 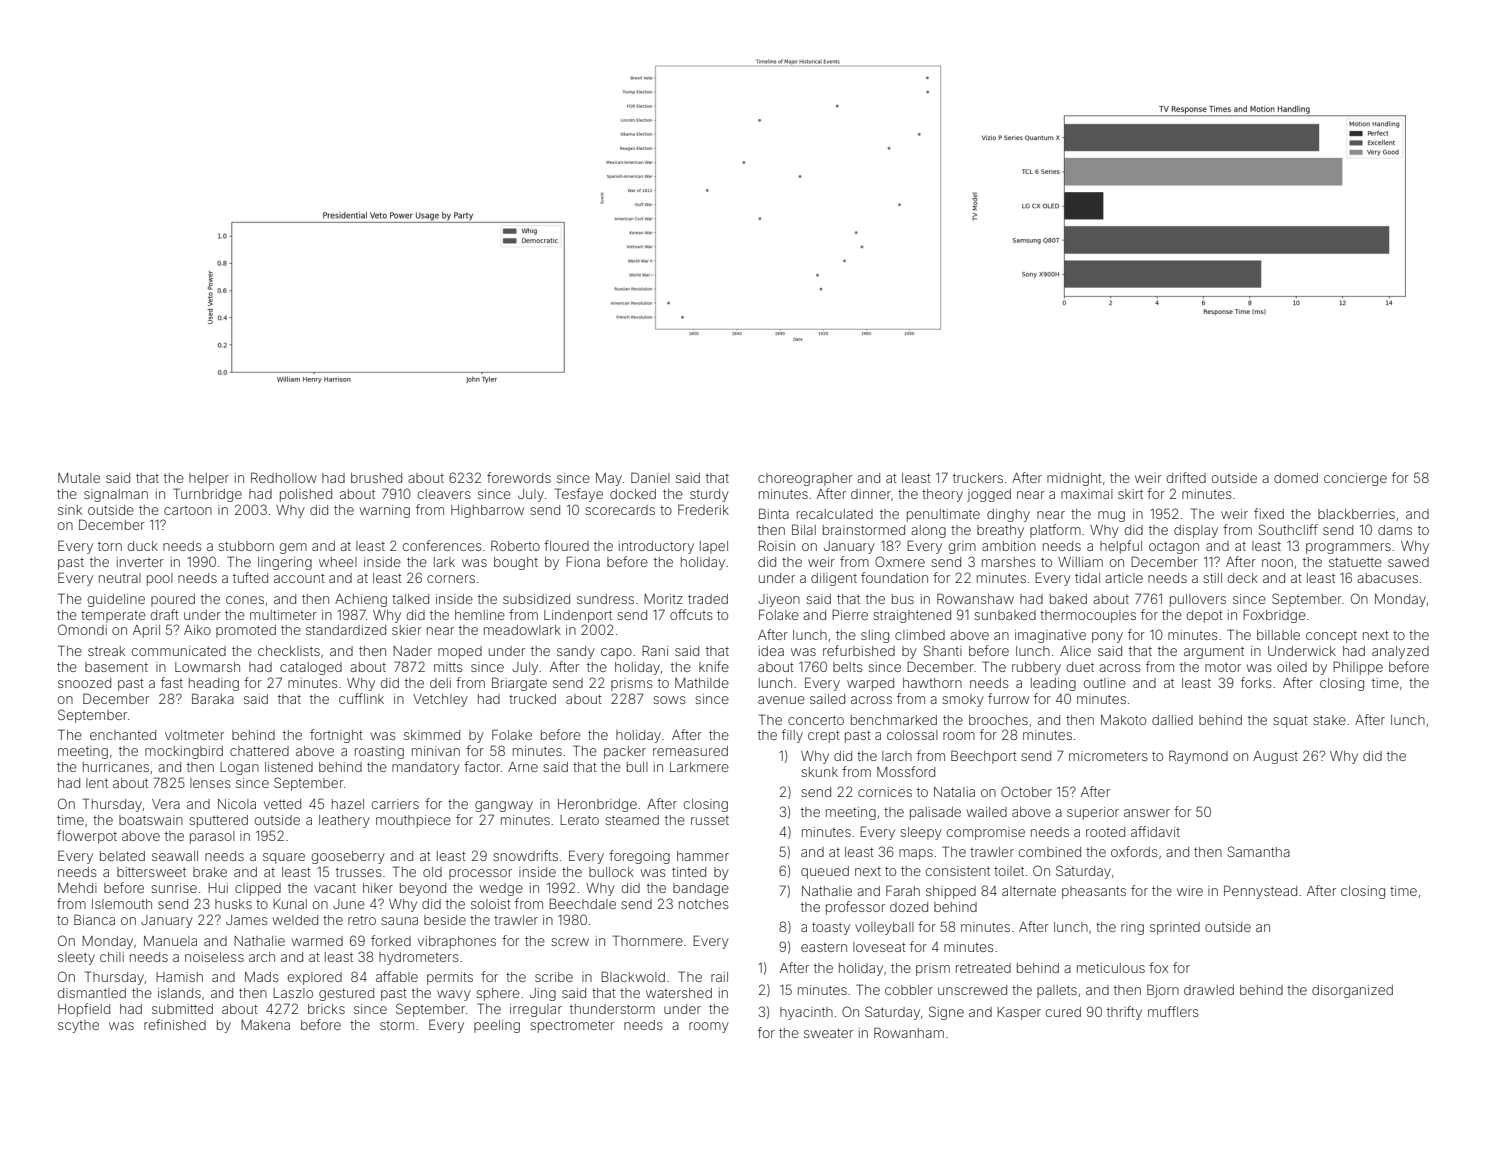 What do you see at coordinates (828, 1033) in the screenshot?
I see `sweater` at bounding box center [828, 1033].
